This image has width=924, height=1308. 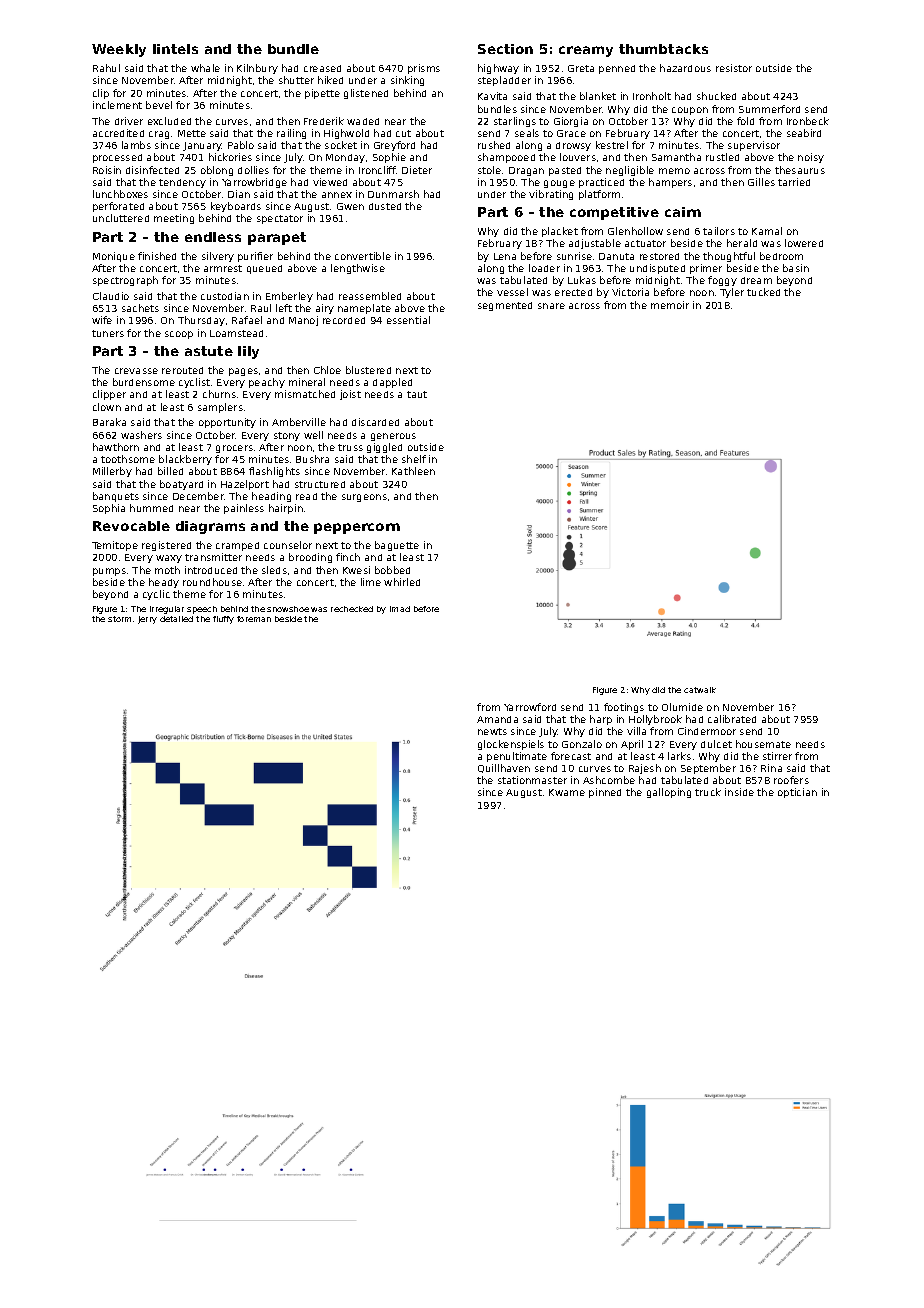 I want to click on vessel, so click(x=512, y=292).
